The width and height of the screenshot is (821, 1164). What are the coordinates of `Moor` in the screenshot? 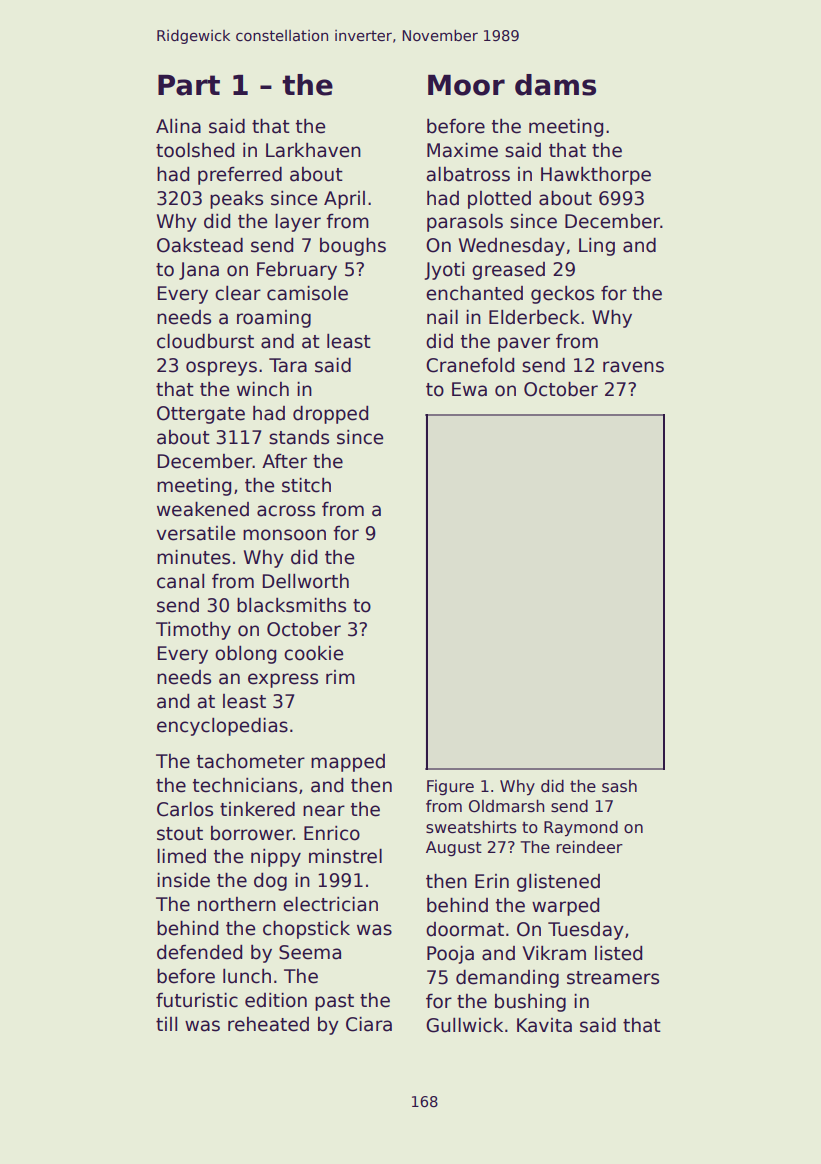 It's located at (466, 85).
